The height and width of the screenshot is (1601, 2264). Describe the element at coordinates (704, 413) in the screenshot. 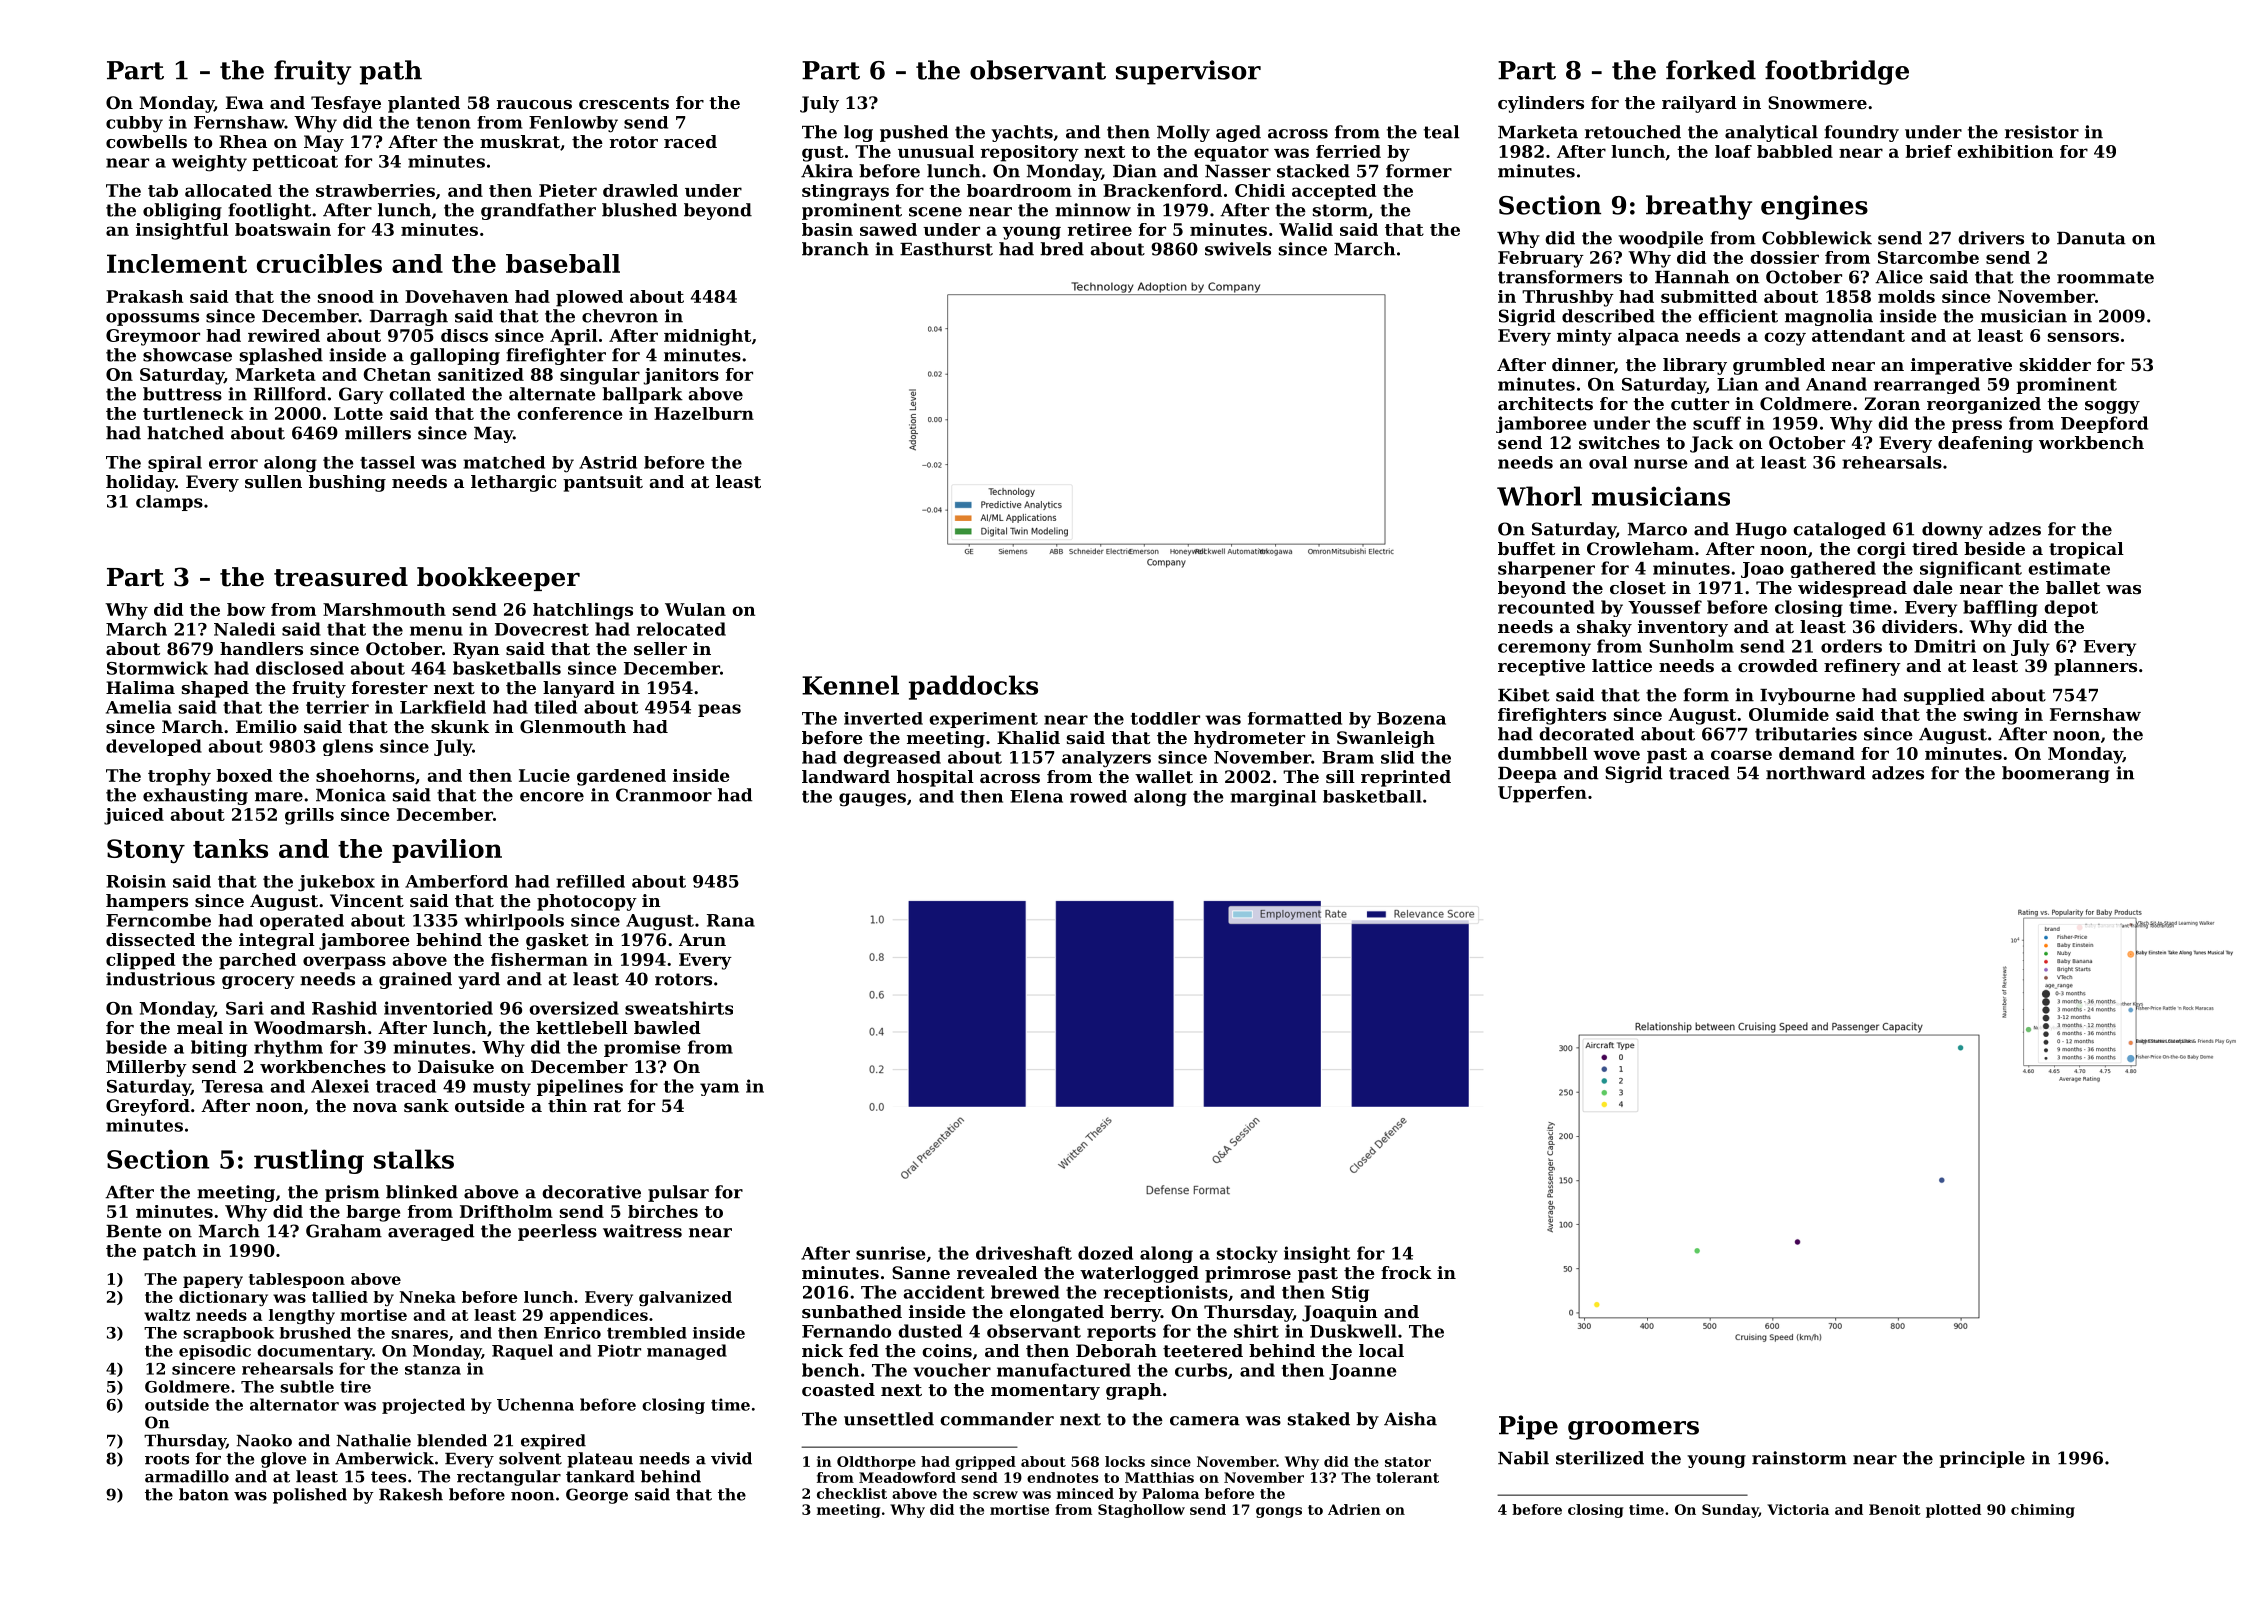

I see `Hazelburn` at that location.
